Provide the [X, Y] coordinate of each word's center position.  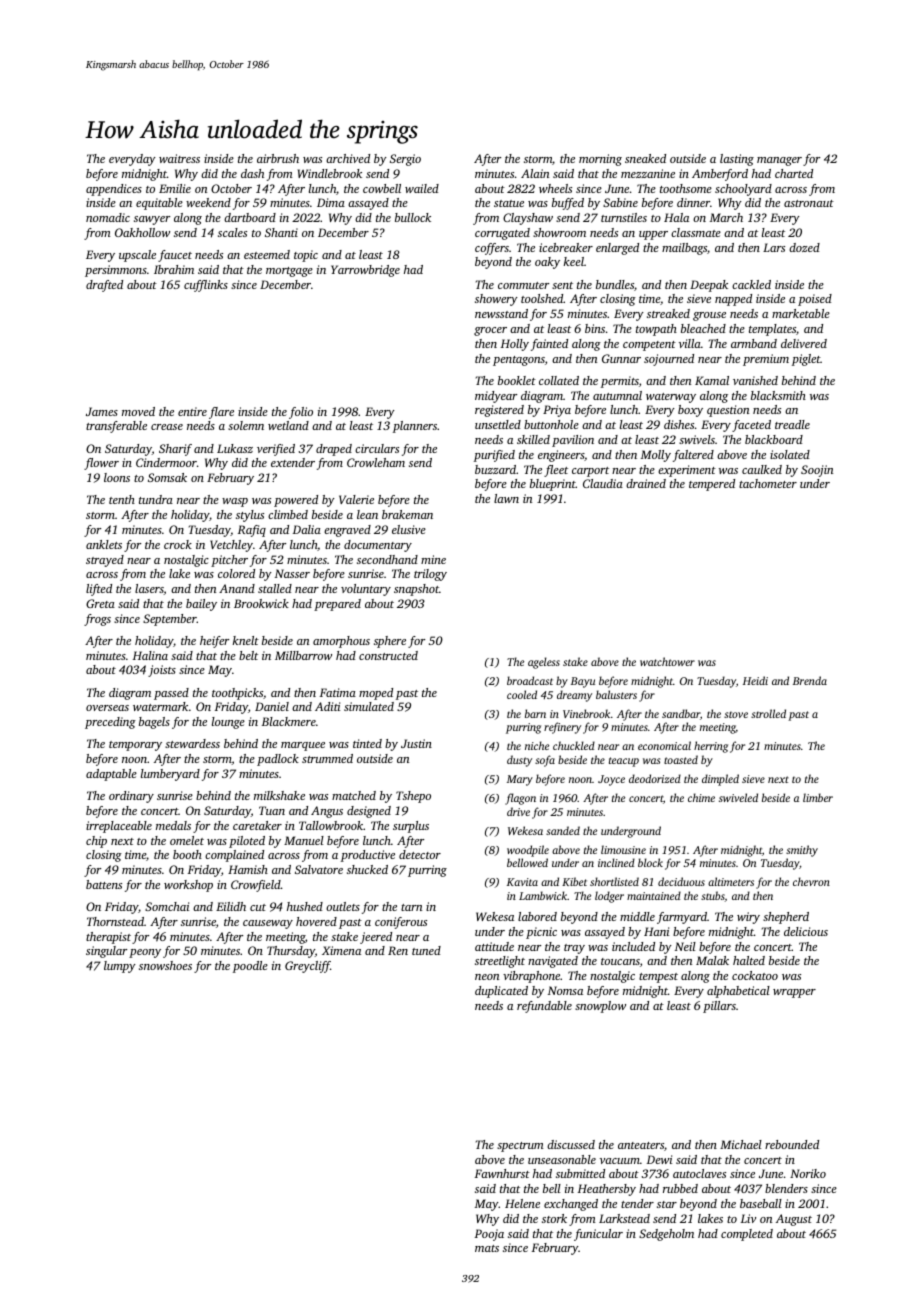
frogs [97, 620]
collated [559, 380]
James [102, 411]
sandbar [681, 713]
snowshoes [165, 965]
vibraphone [531, 977]
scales [232, 232]
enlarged [617, 249]
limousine [623, 849]
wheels [555, 188]
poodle [250, 967]
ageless [544, 663]
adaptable [111, 775]
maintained [654, 895]
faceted [751, 426]
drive [518, 811]
